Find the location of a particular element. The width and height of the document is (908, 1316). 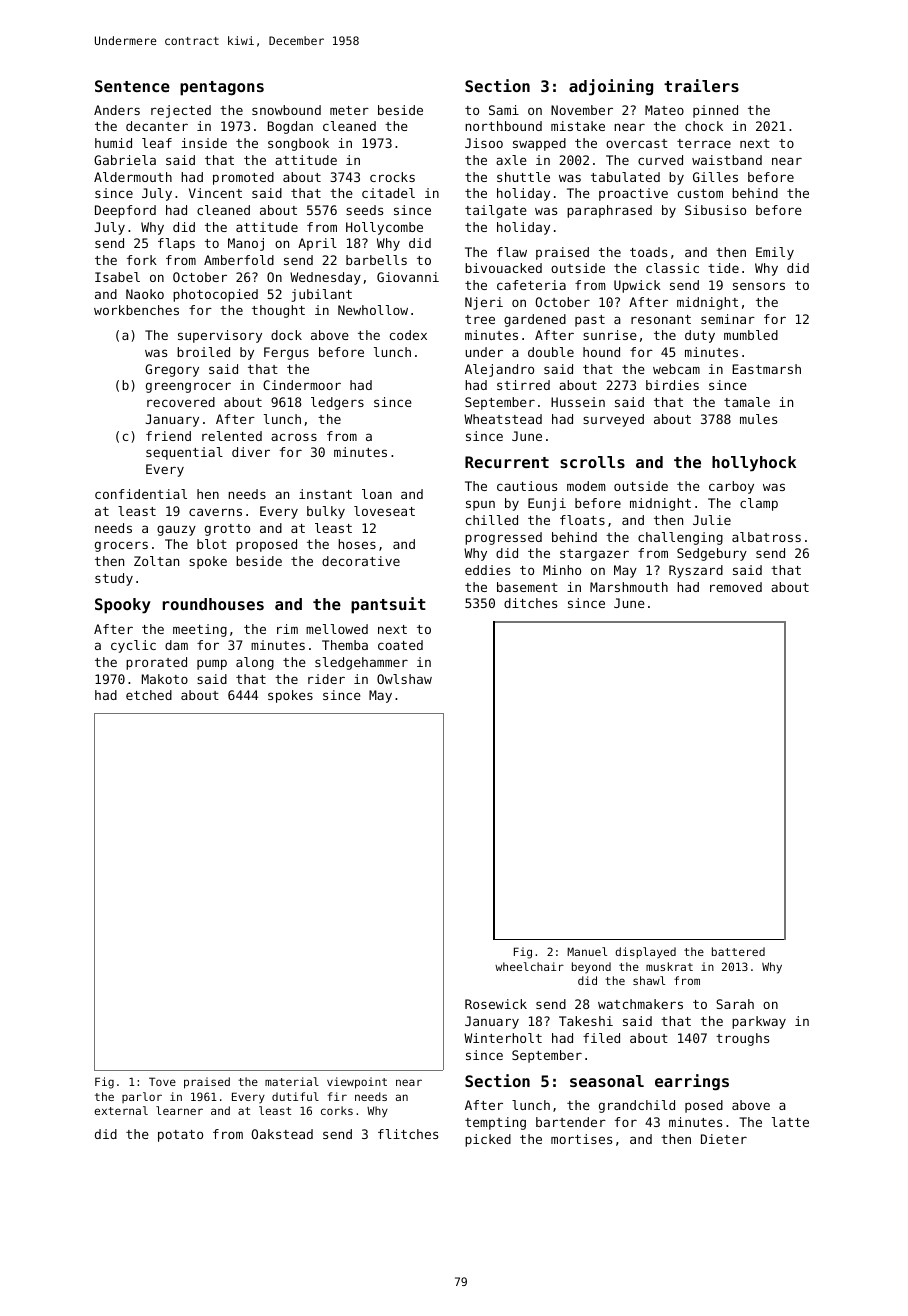

eddies is located at coordinates (487, 570).
